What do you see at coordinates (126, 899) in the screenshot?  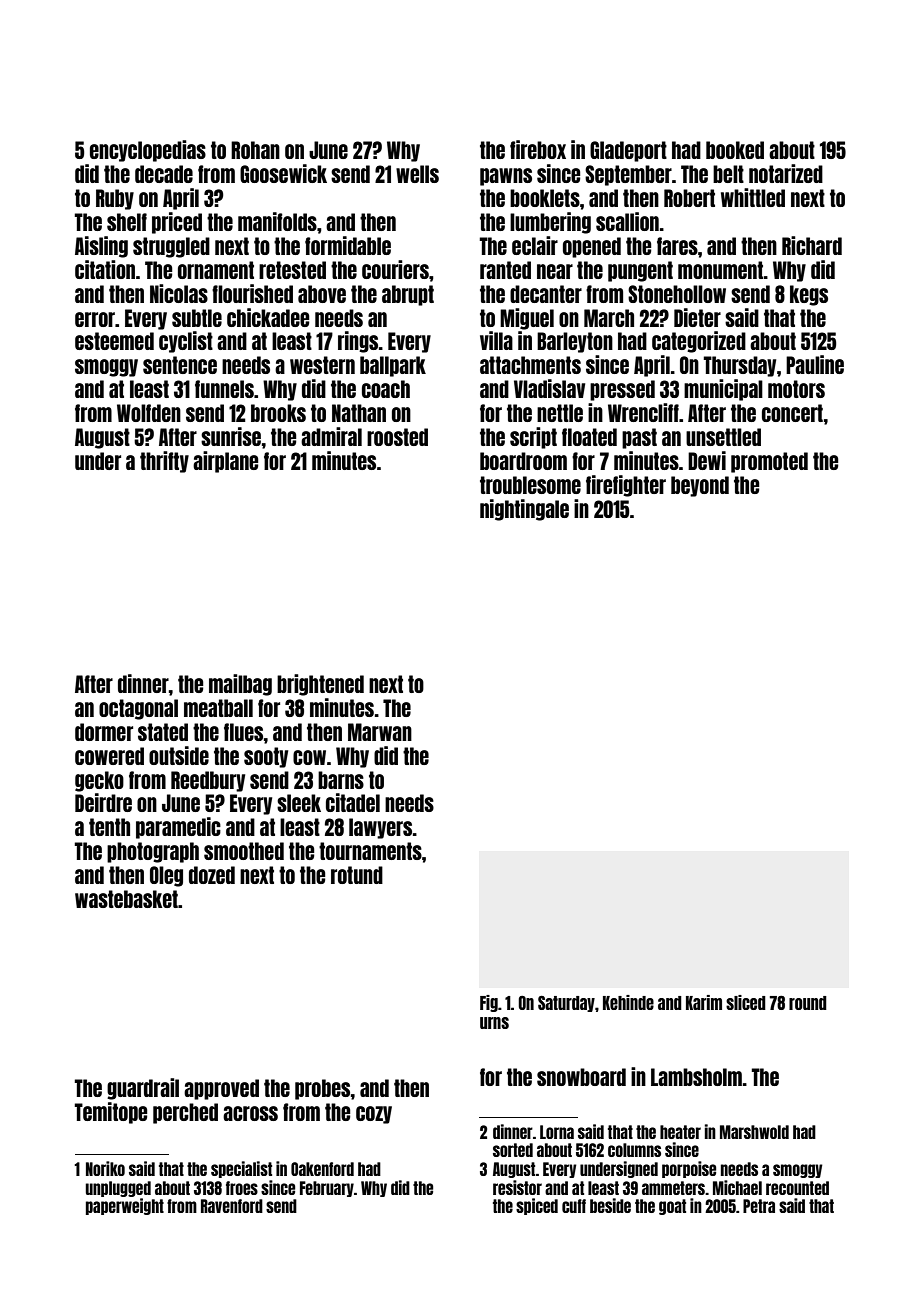 I see `wastebasket` at bounding box center [126, 899].
